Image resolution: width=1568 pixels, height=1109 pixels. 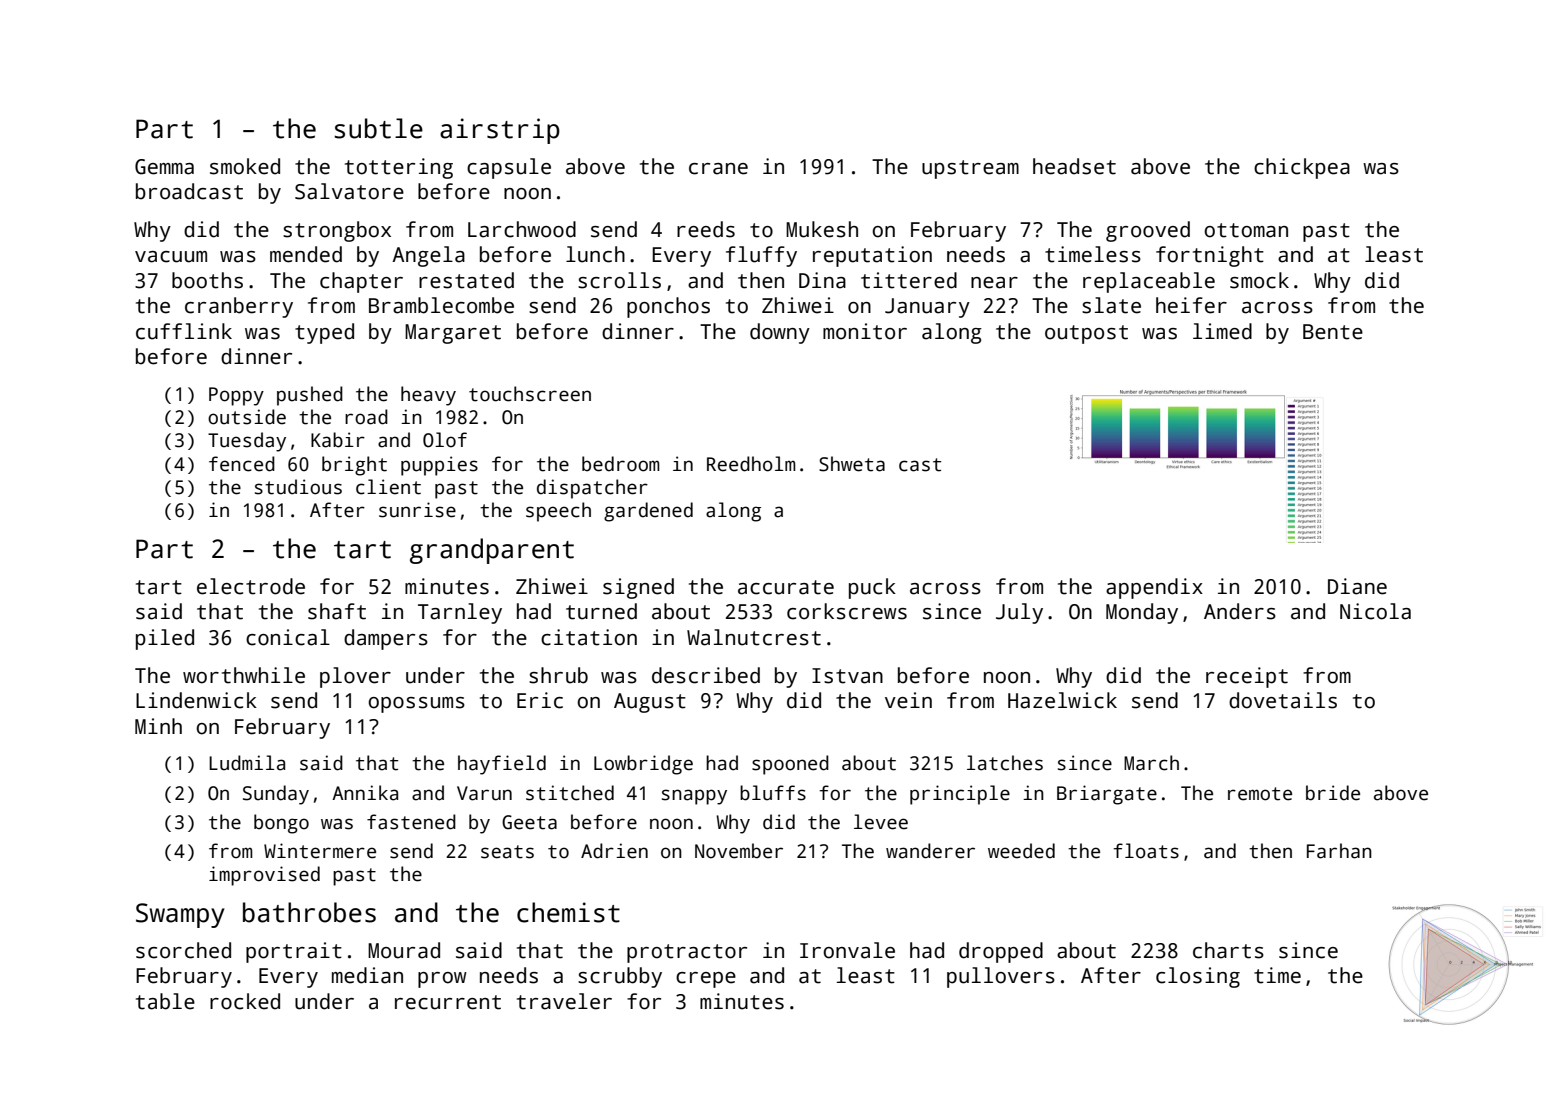 I want to click on Farhan, so click(x=1339, y=851).
